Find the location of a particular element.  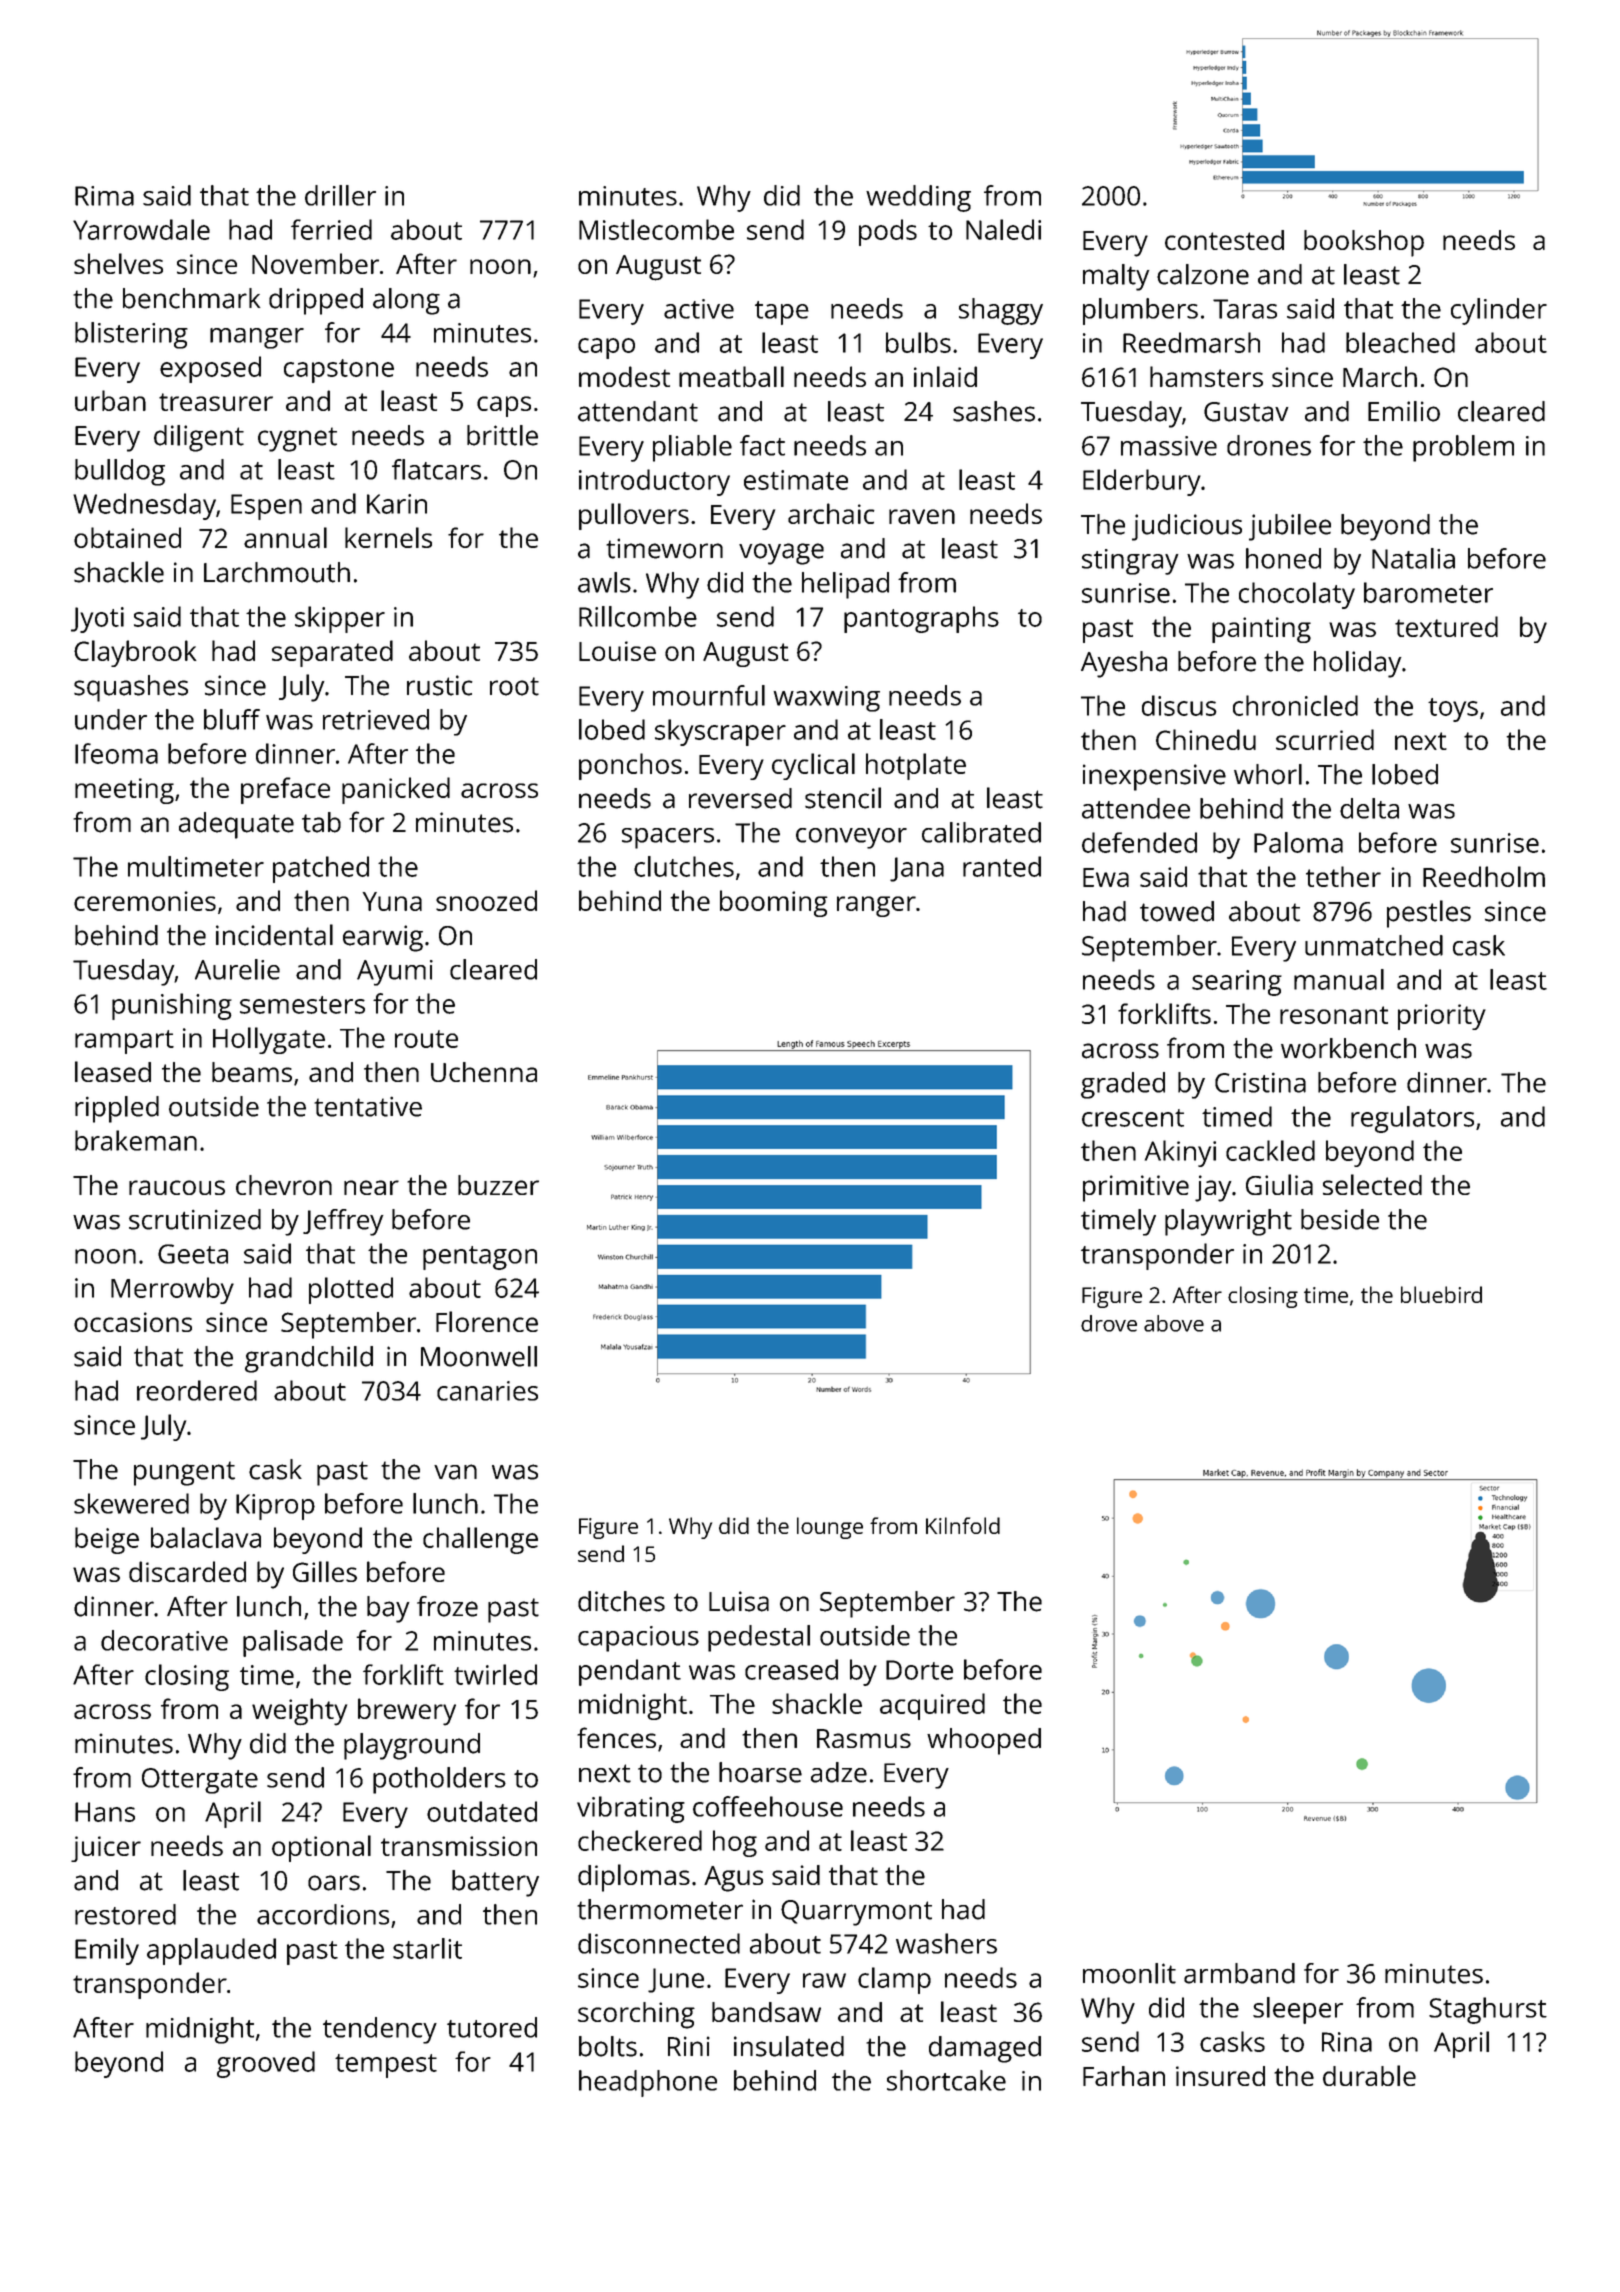

benchmark is located at coordinates (191, 298).
